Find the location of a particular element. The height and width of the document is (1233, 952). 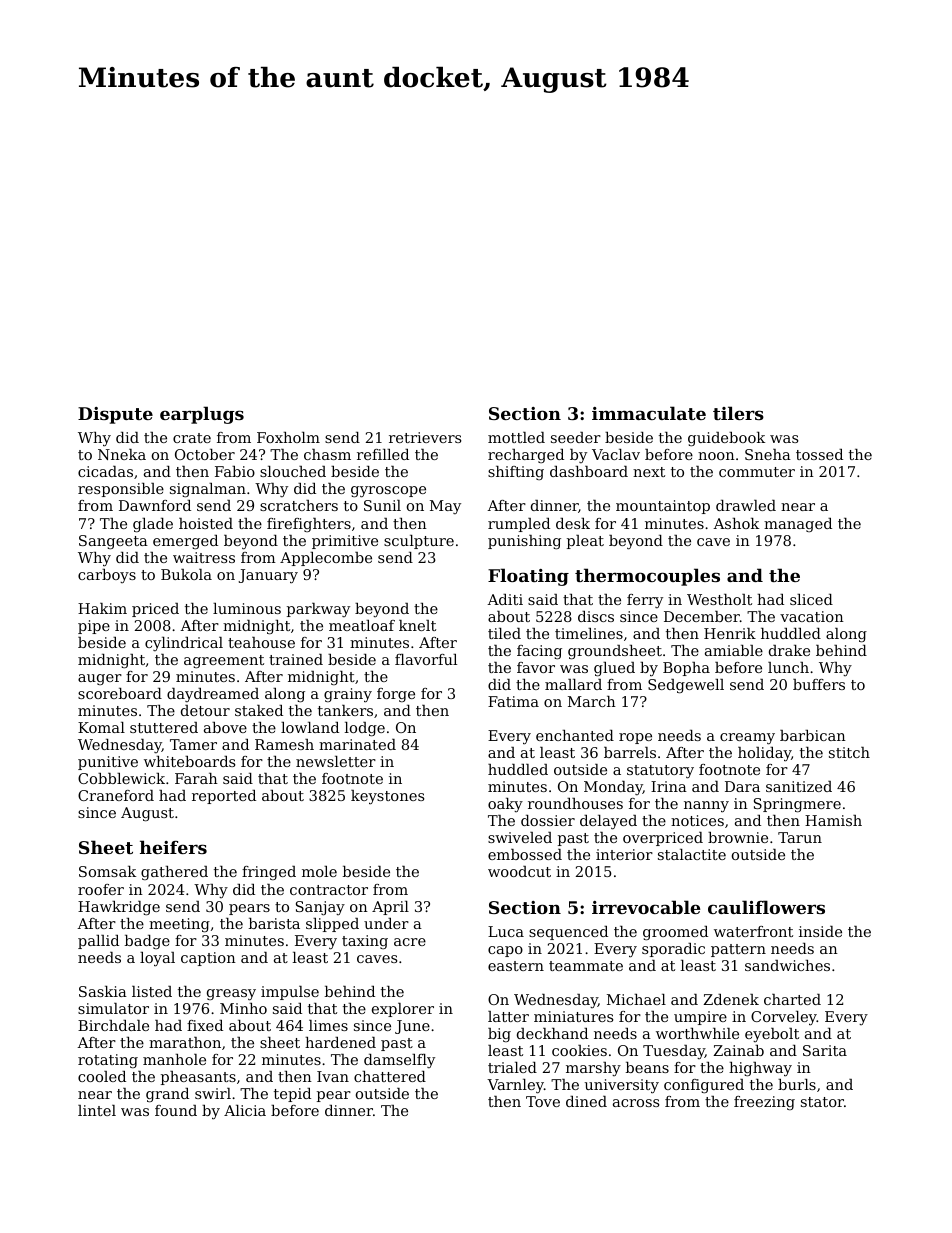

carboys is located at coordinates (107, 576).
